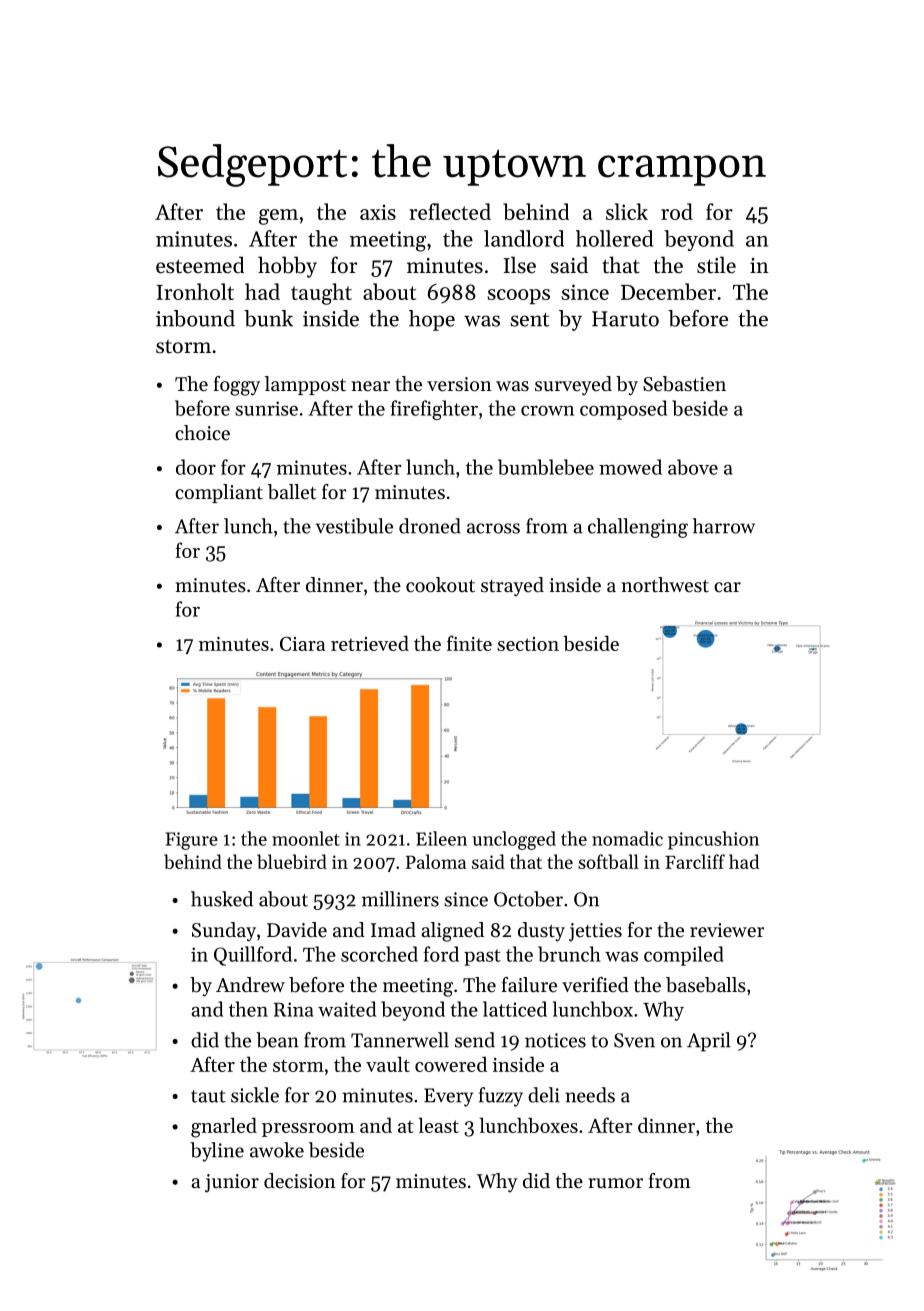 The height and width of the image is (1311, 924). I want to click on deli, so click(544, 1095).
